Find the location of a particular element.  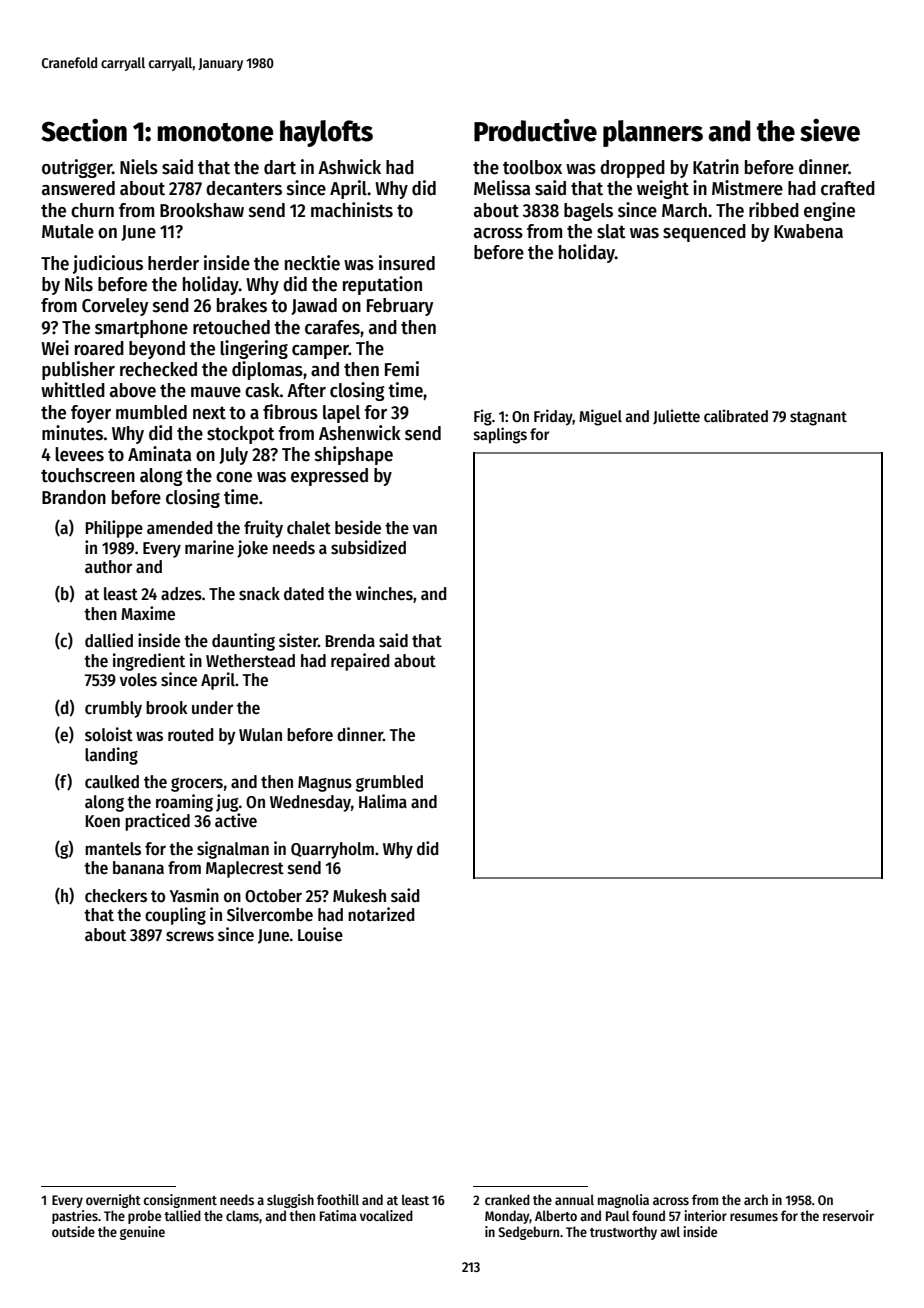

Brandon is located at coordinates (74, 497).
